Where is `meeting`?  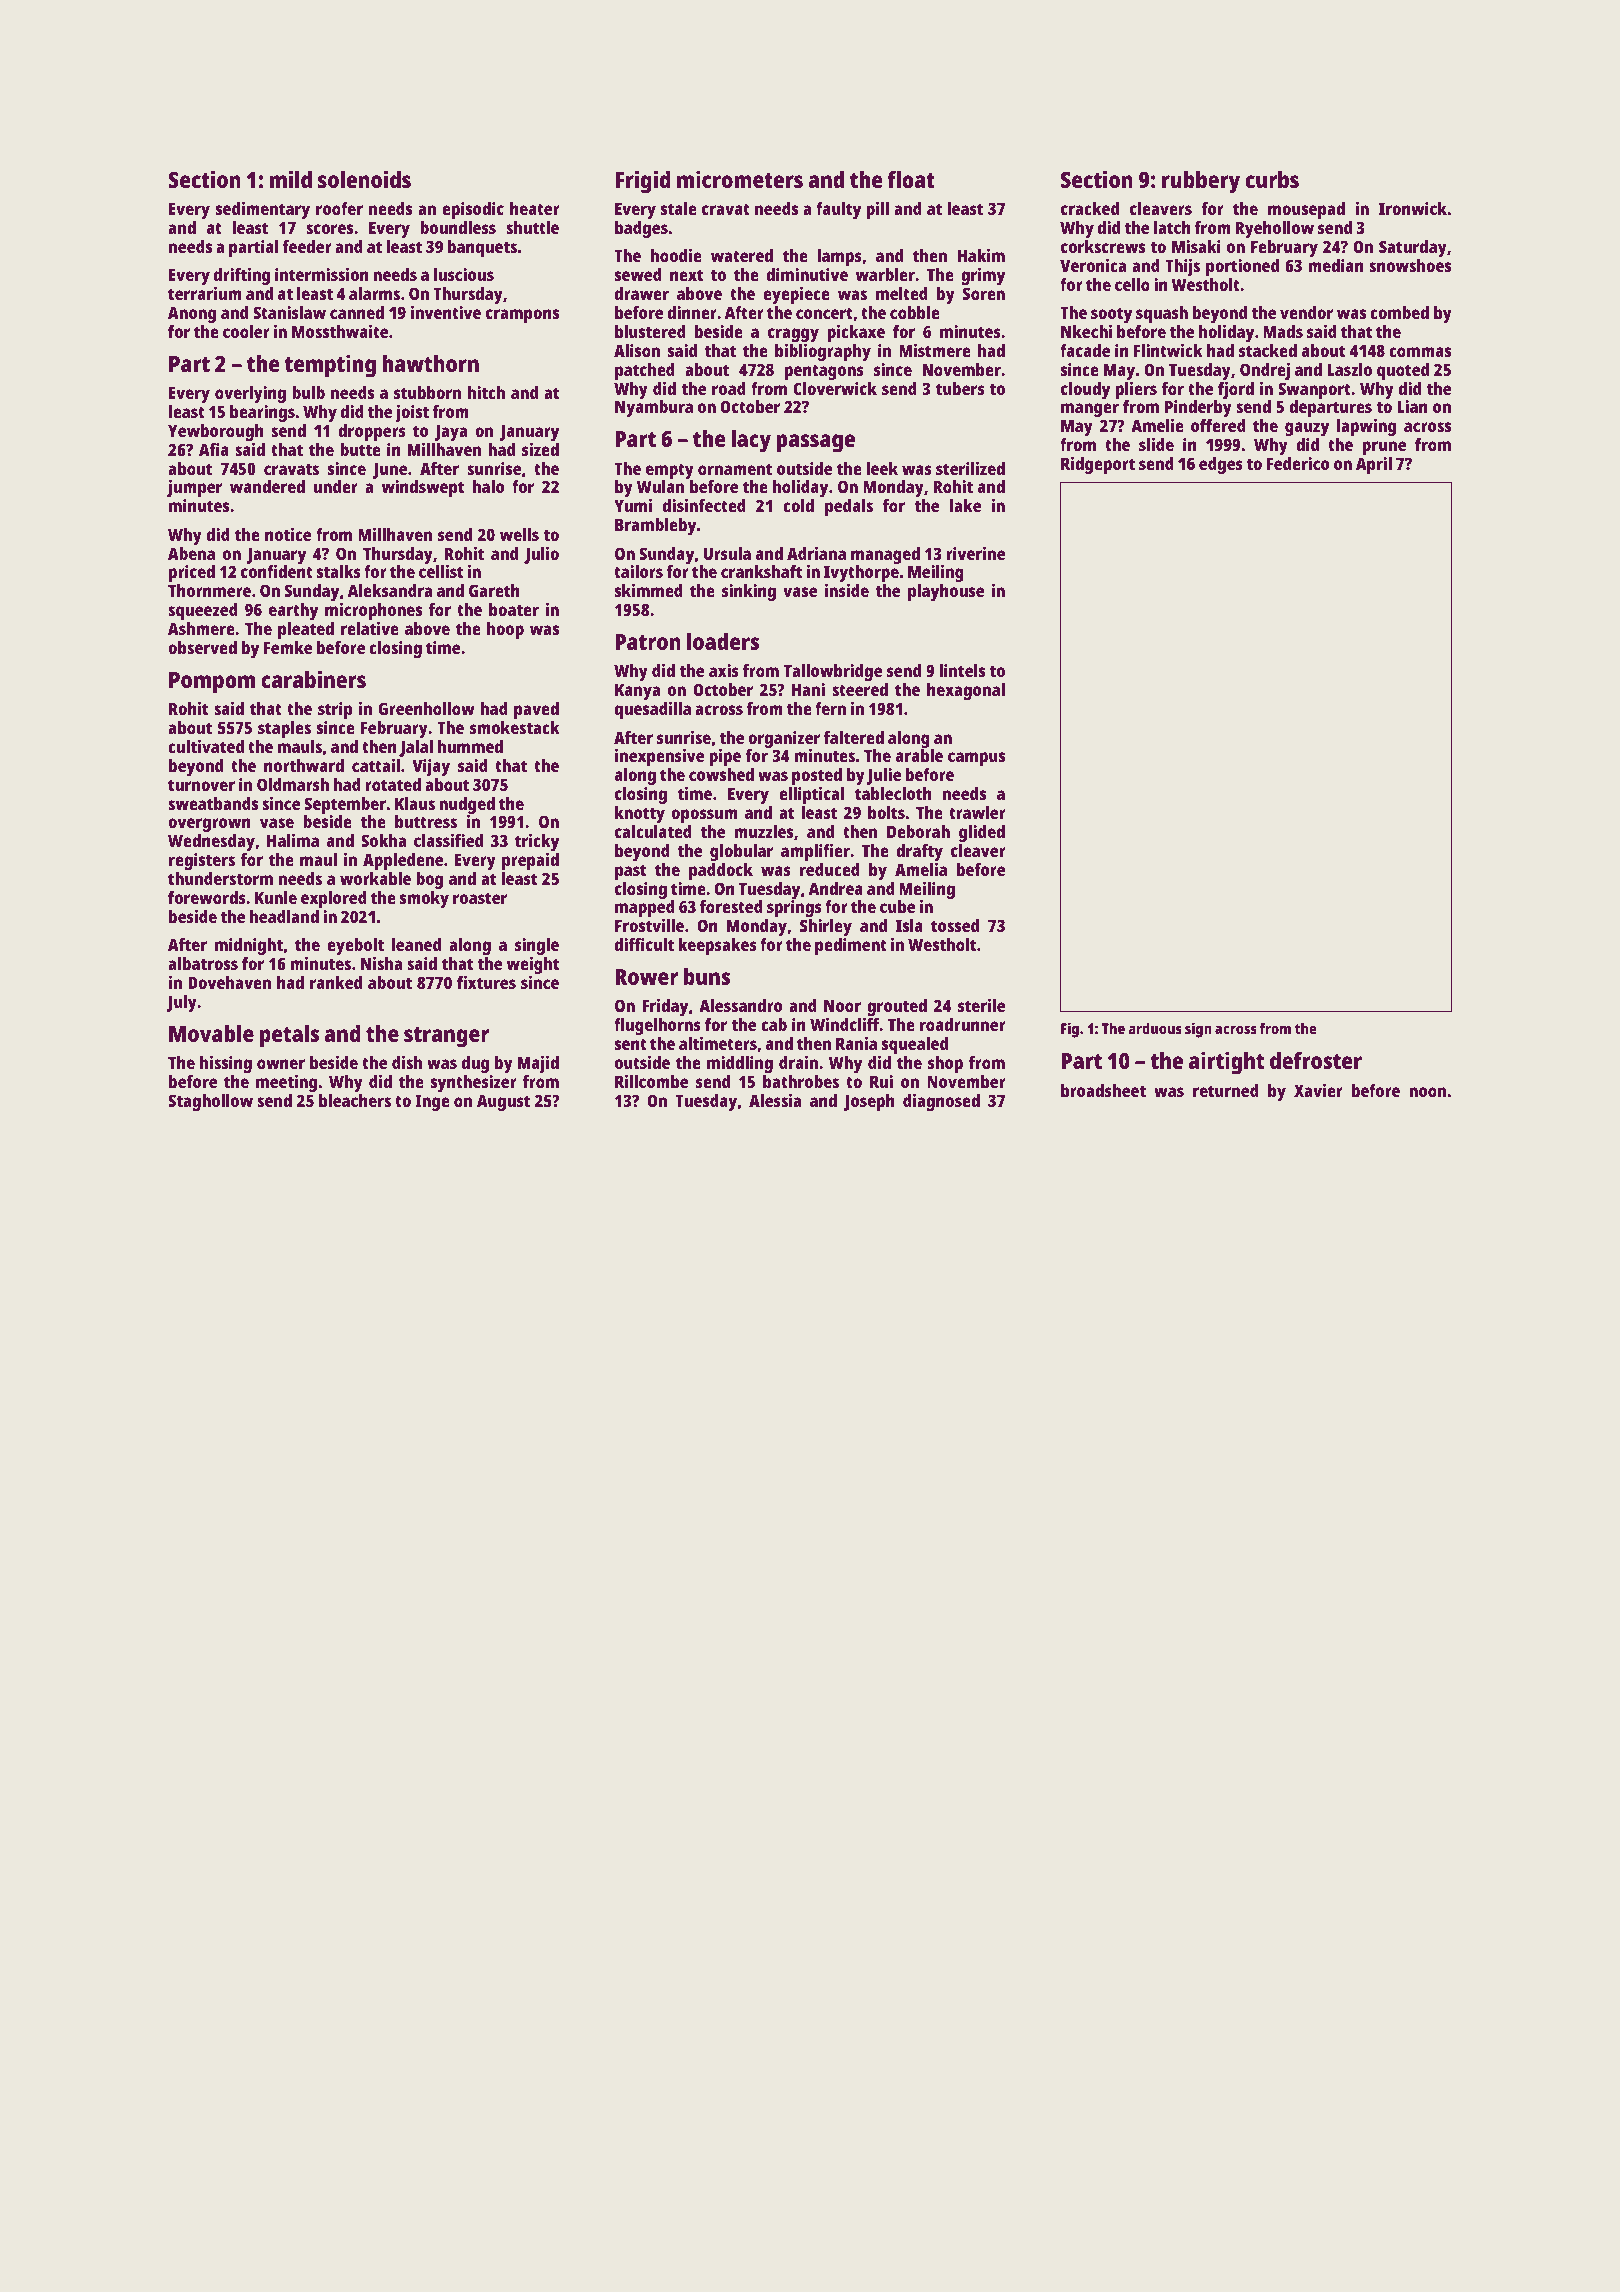
meeting is located at coordinates (286, 1083).
